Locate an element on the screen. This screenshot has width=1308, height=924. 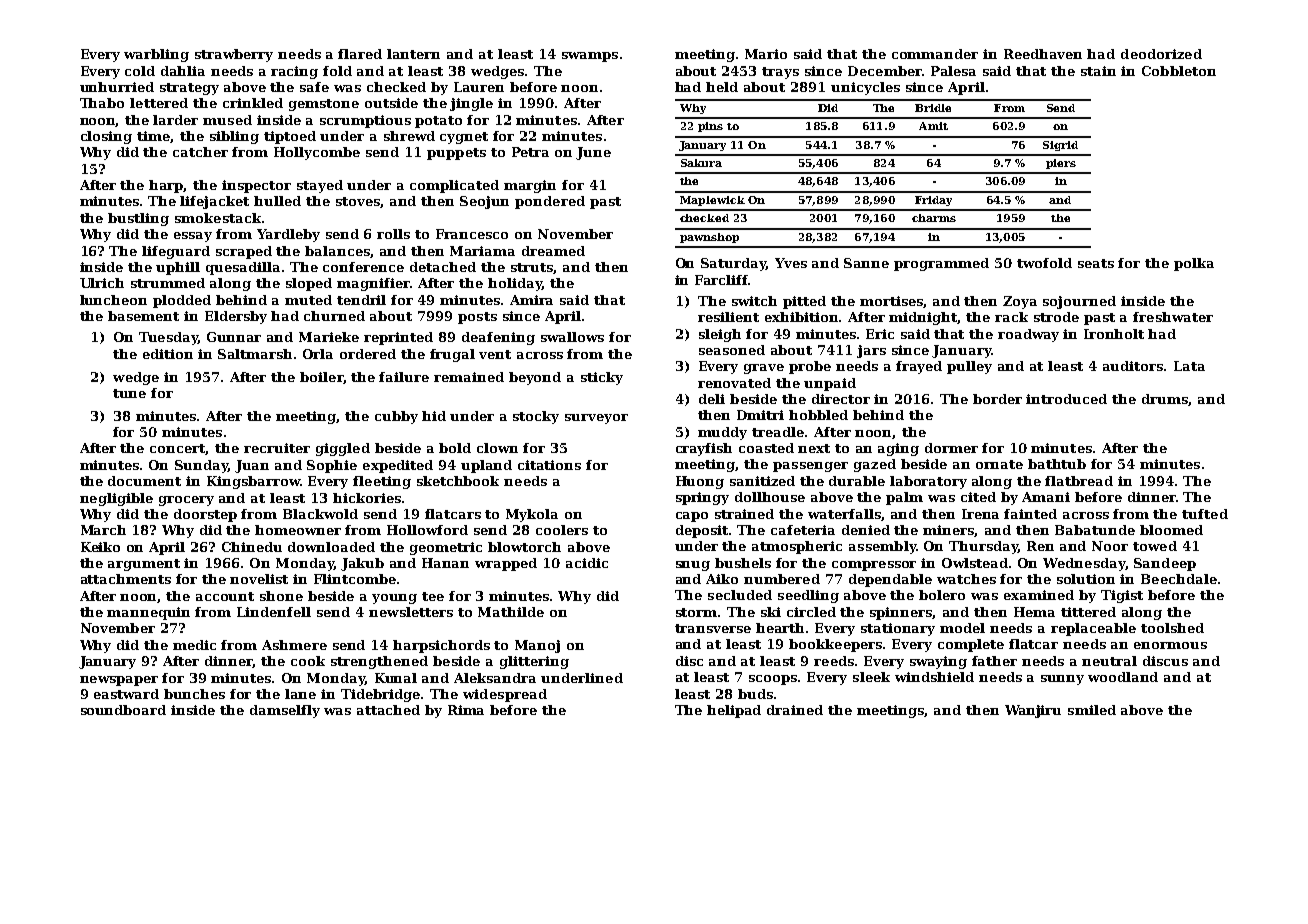
deodorized is located at coordinates (1161, 54).
